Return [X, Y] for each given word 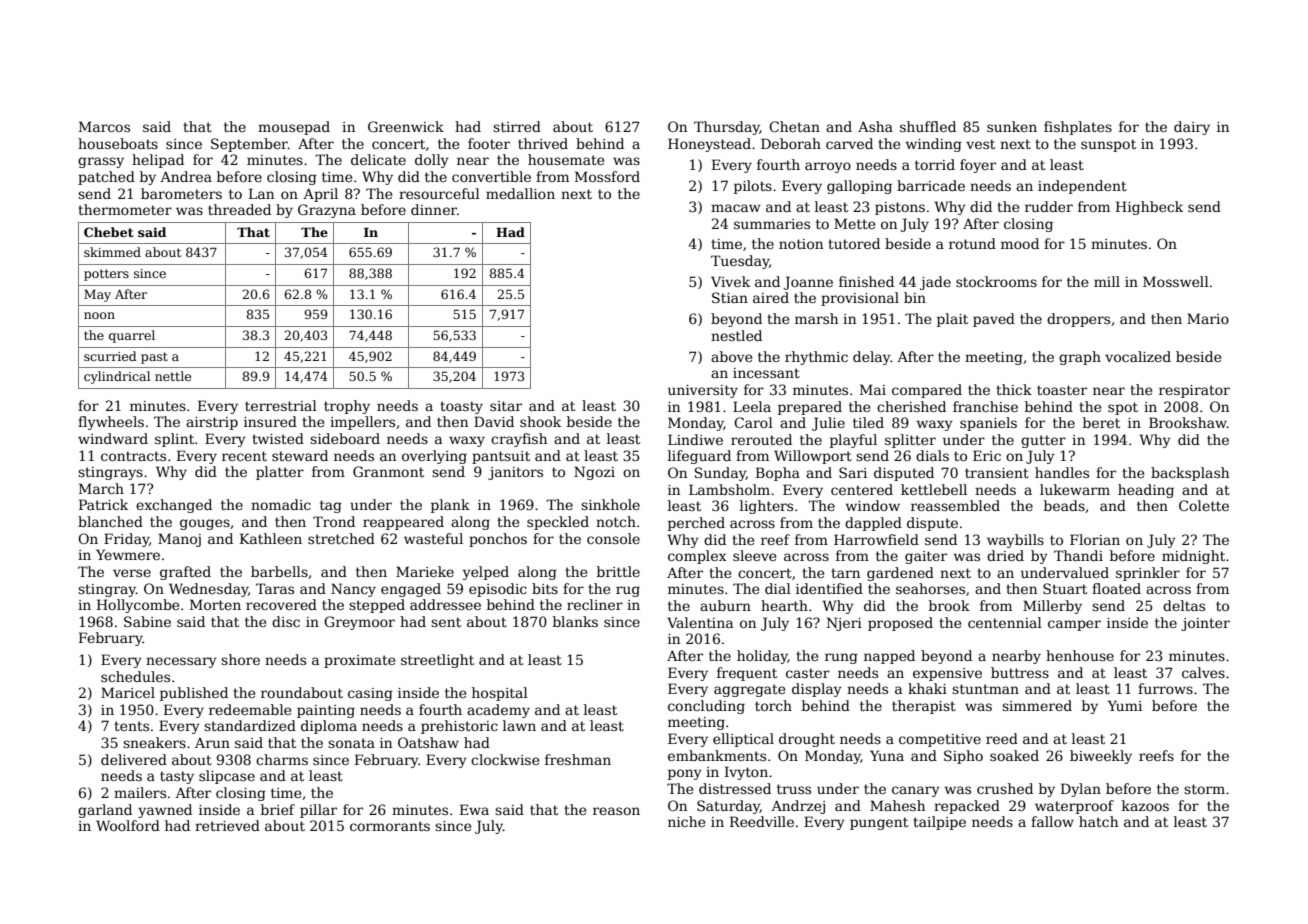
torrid [935, 164]
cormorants [390, 826]
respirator [1194, 391]
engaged [411, 590]
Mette [854, 223]
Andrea [186, 176]
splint [174, 440]
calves [1203, 672]
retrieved [227, 825]
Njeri [844, 624]
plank [450, 506]
